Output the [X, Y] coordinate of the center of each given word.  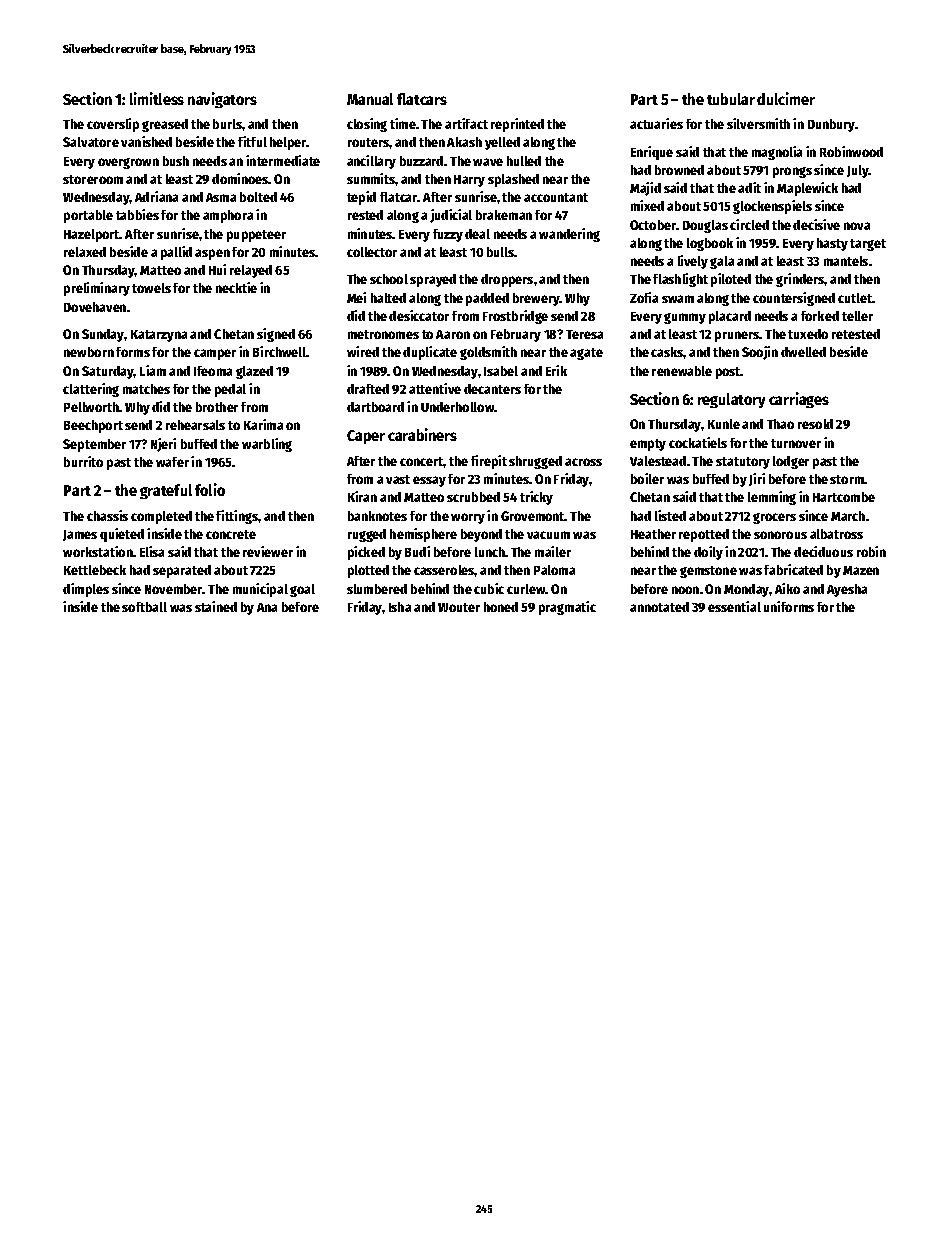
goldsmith [488, 353]
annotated [659, 607]
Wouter [459, 607]
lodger [791, 462]
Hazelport [92, 235]
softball [144, 607]
